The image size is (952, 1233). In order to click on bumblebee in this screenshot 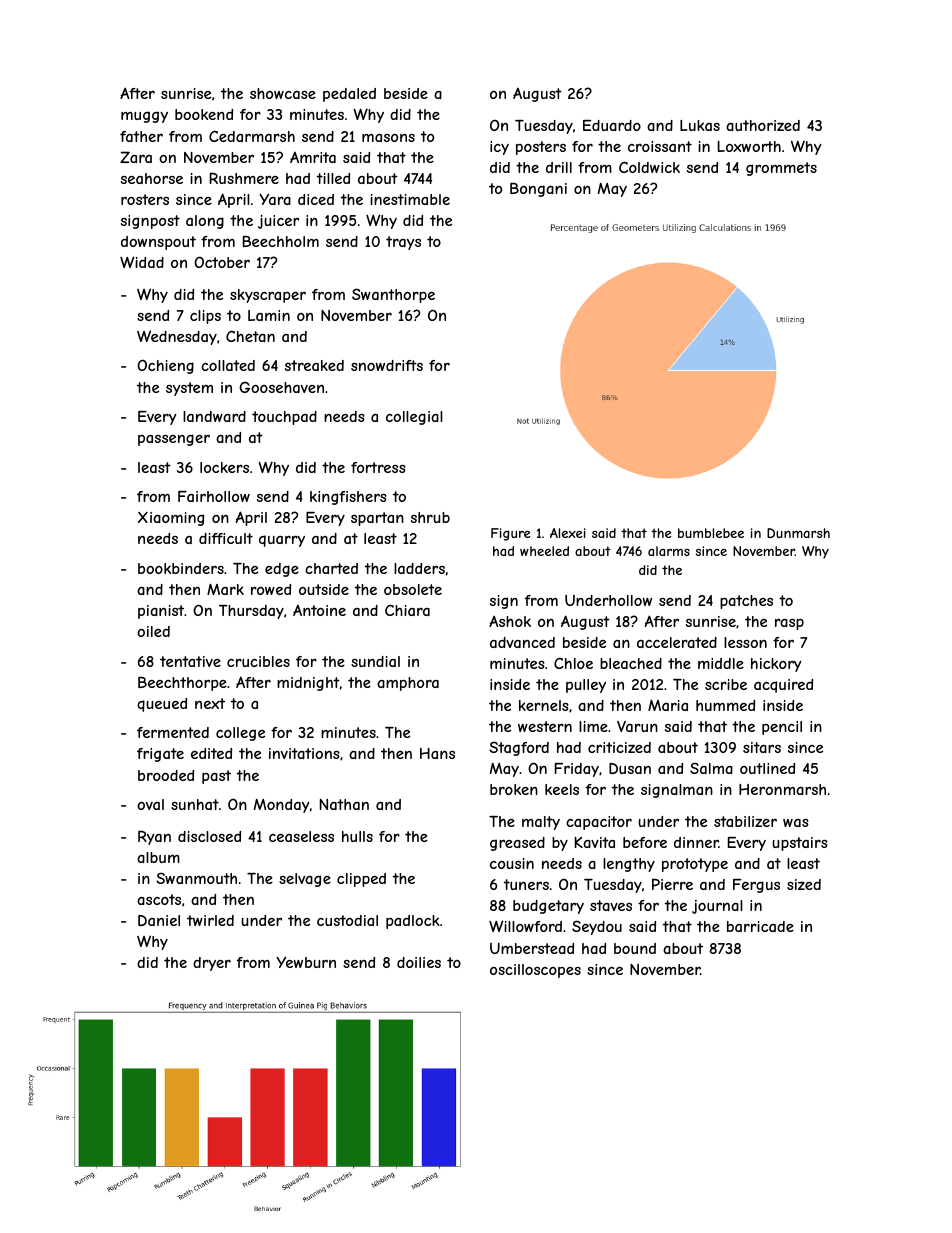, I will do `click(711, 533)`.
